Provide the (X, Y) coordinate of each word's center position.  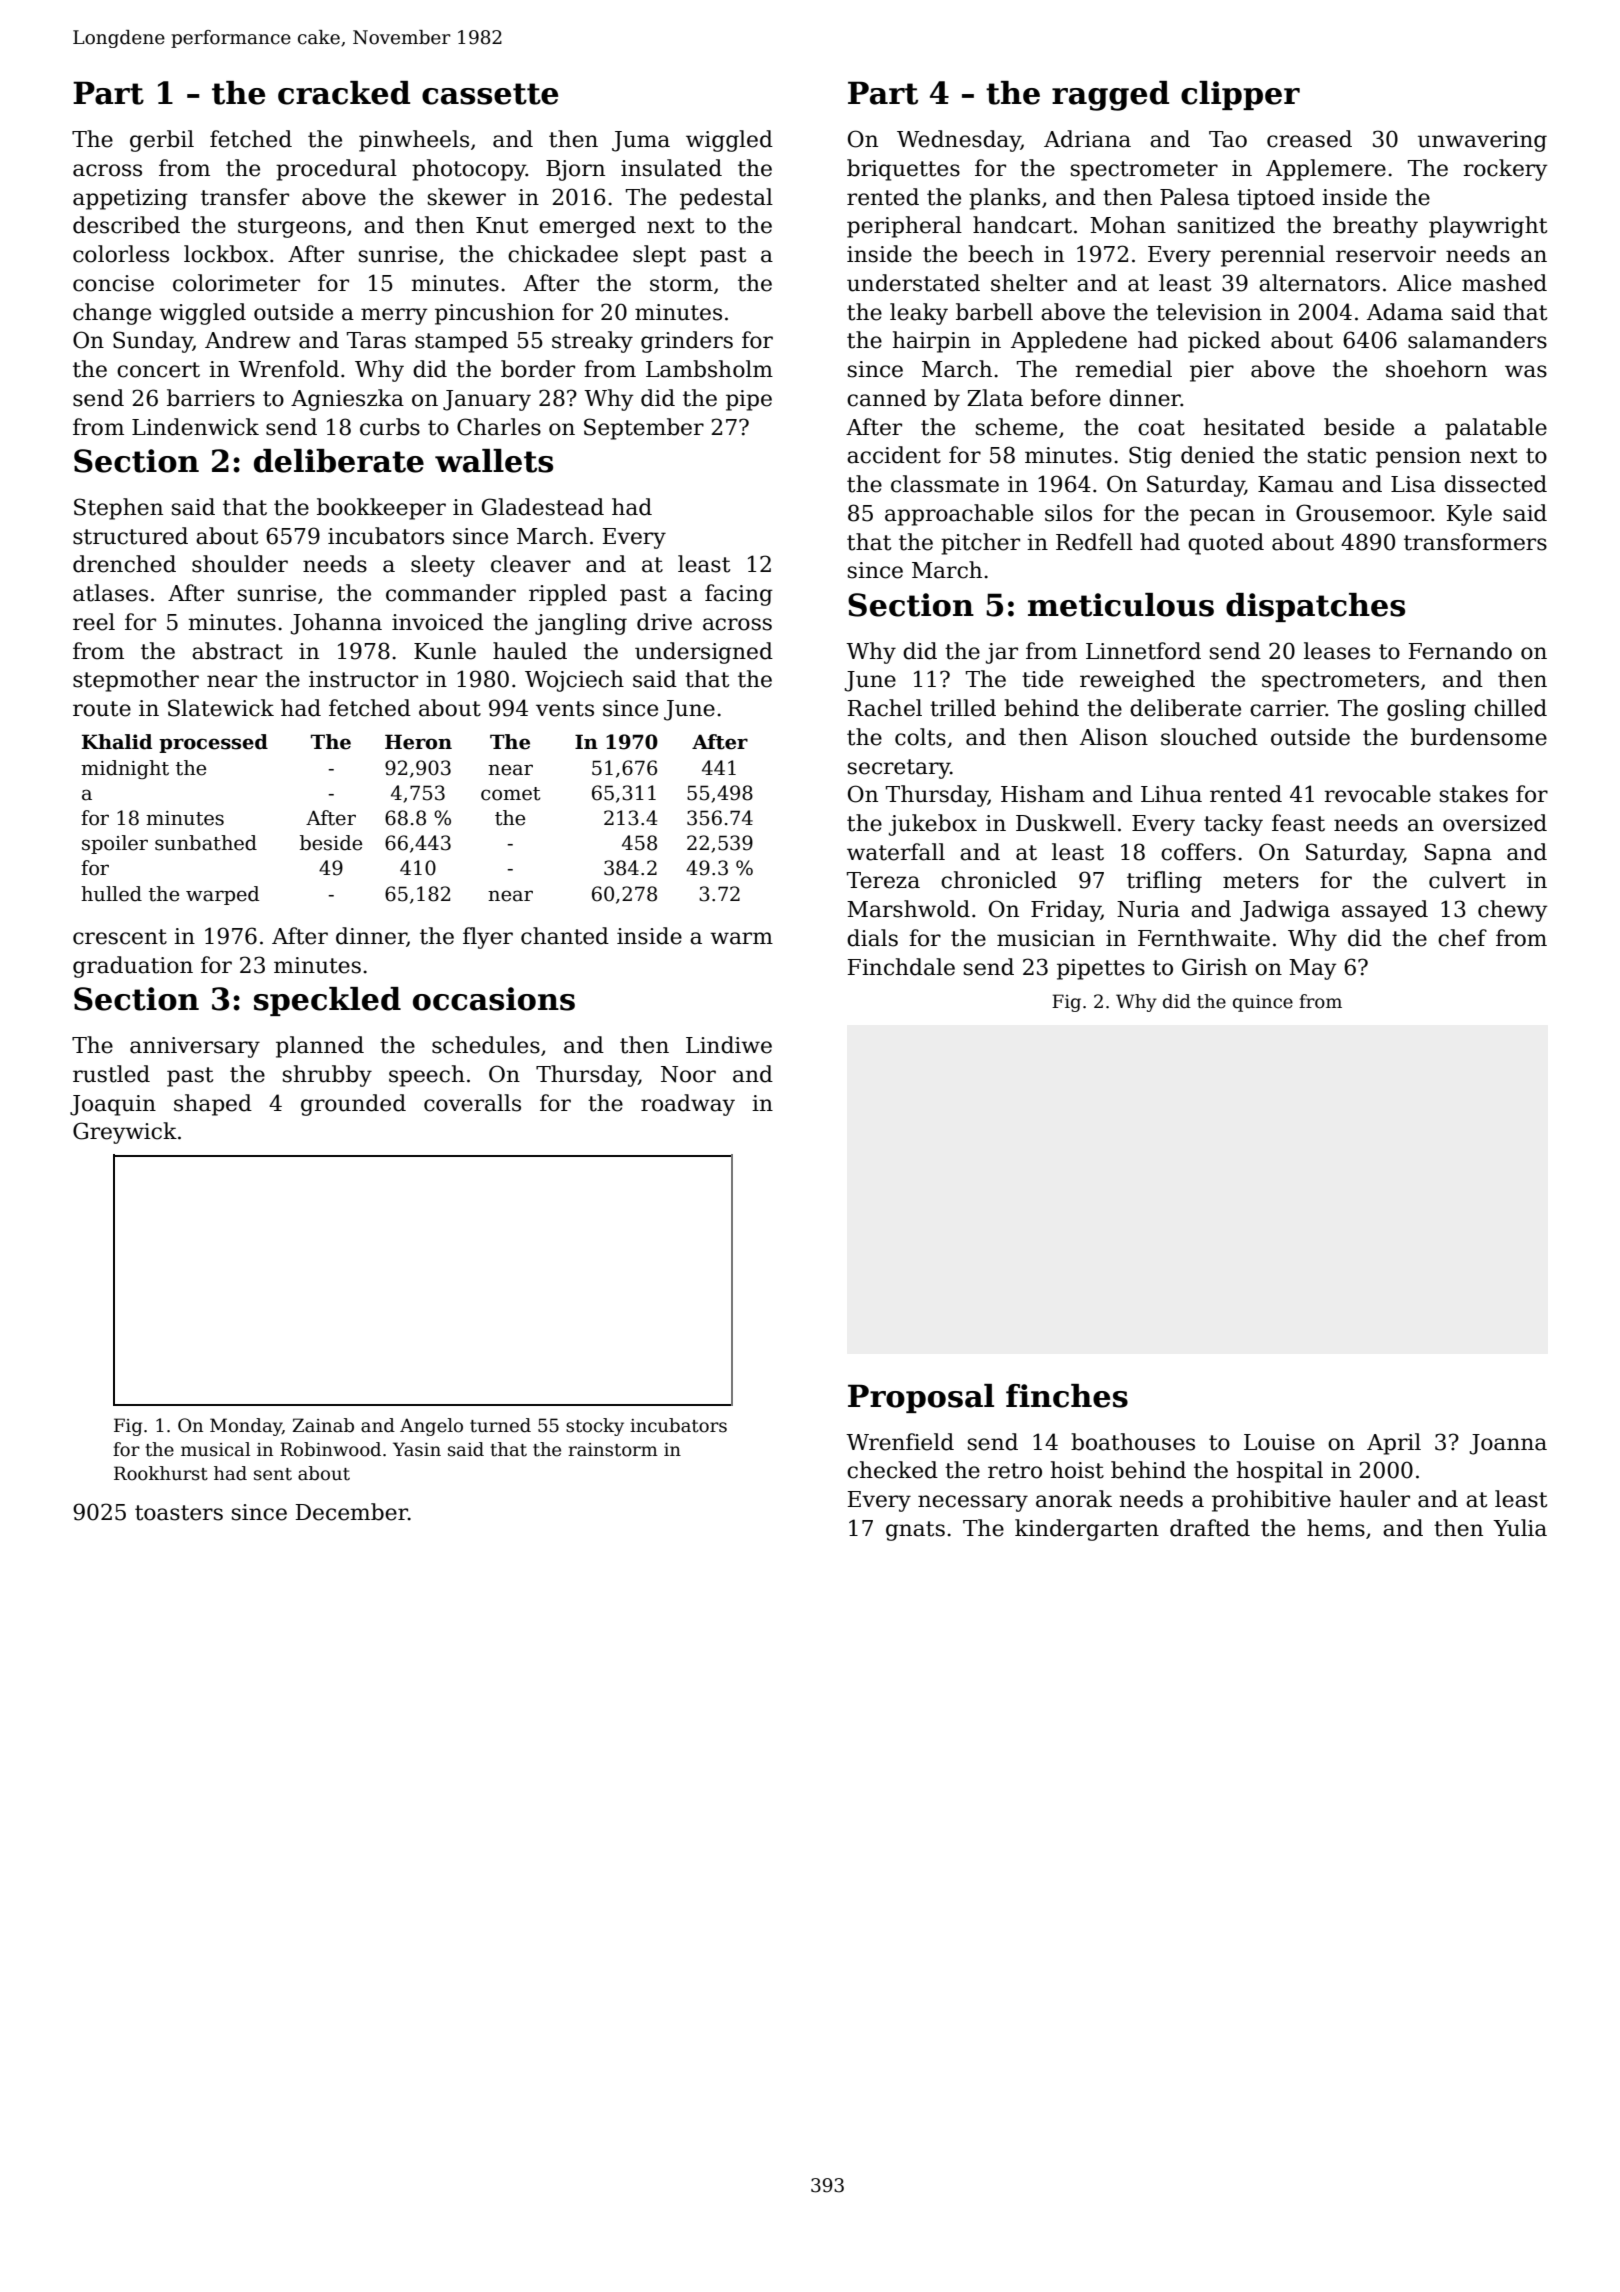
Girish (1214, 967)
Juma (641, 141)
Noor (688, 1074)
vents (565, 709)
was (1526, 371)
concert (158, 370)
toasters (179, 1513)
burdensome (1479, 737)
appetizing (130, 199)
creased (1309, 139)
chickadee (563, 254)
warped (222, 895)
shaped (213, 1105)
